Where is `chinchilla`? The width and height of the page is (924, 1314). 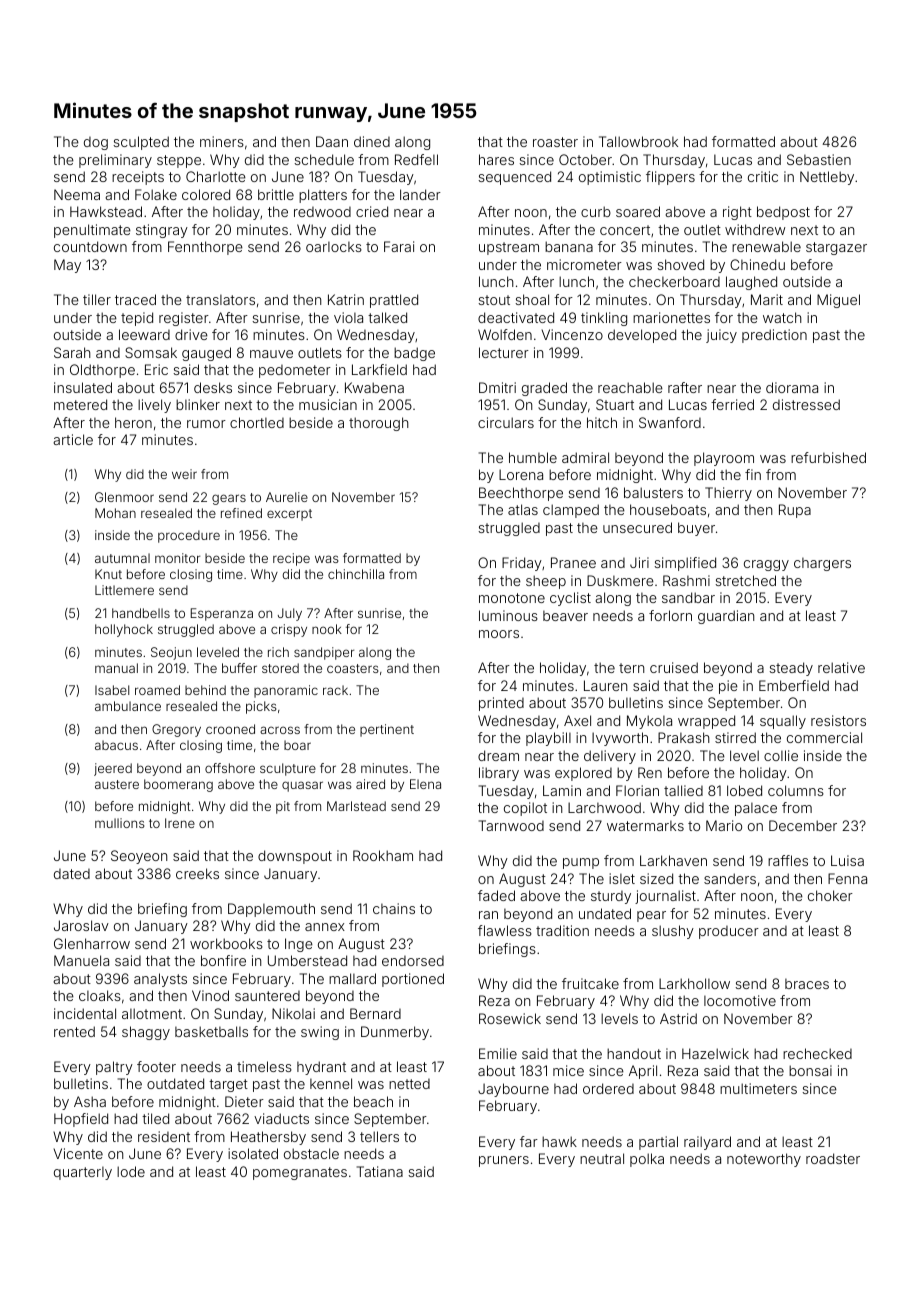 chinchilla is located at coordinates (356, 574).
